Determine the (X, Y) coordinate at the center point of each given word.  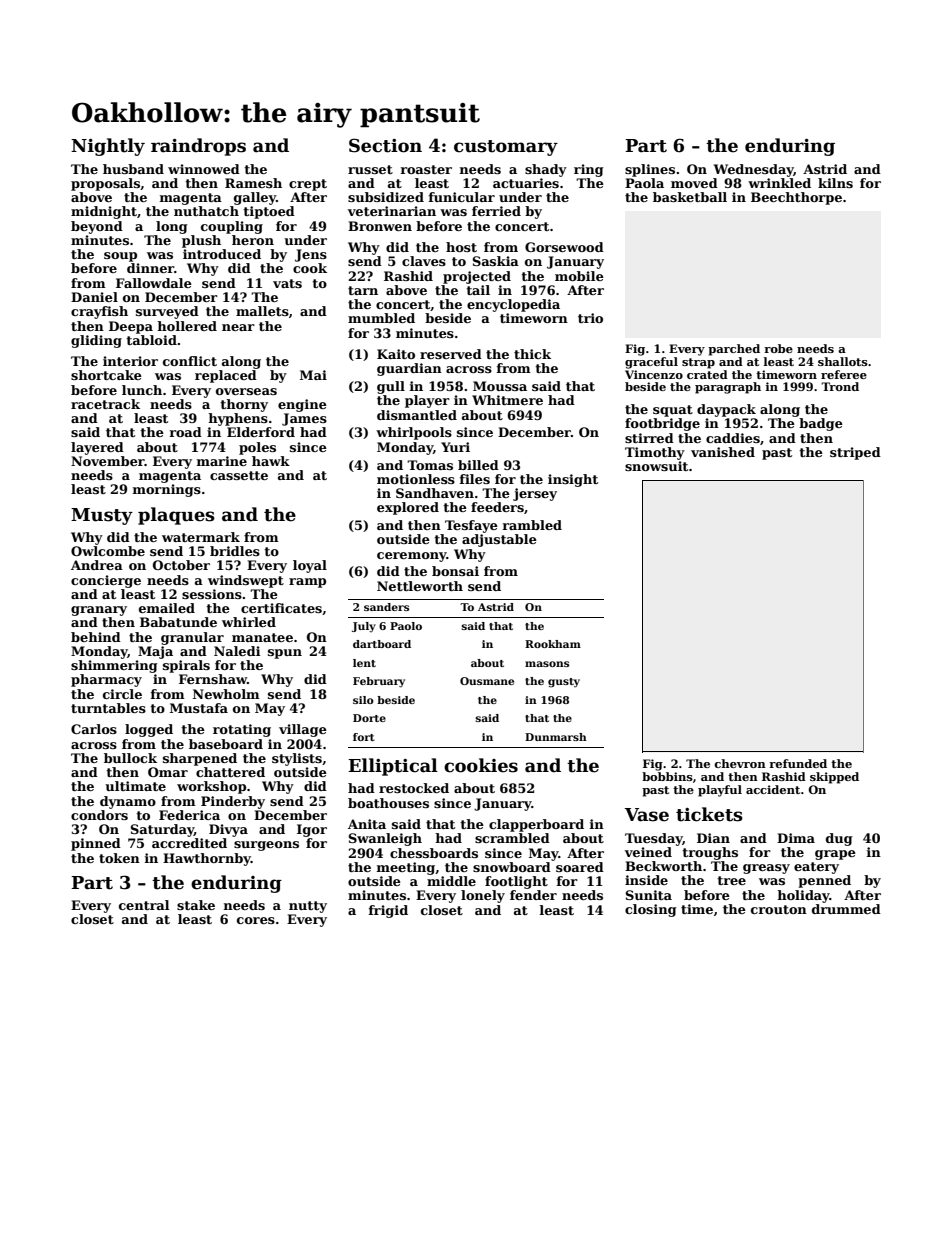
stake (196, 905)
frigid (388, 911)
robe (778, 348)
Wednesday (754, 170)
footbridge (662, 424)
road (186, 432)
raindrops (198, 147)
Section (385, 145)
